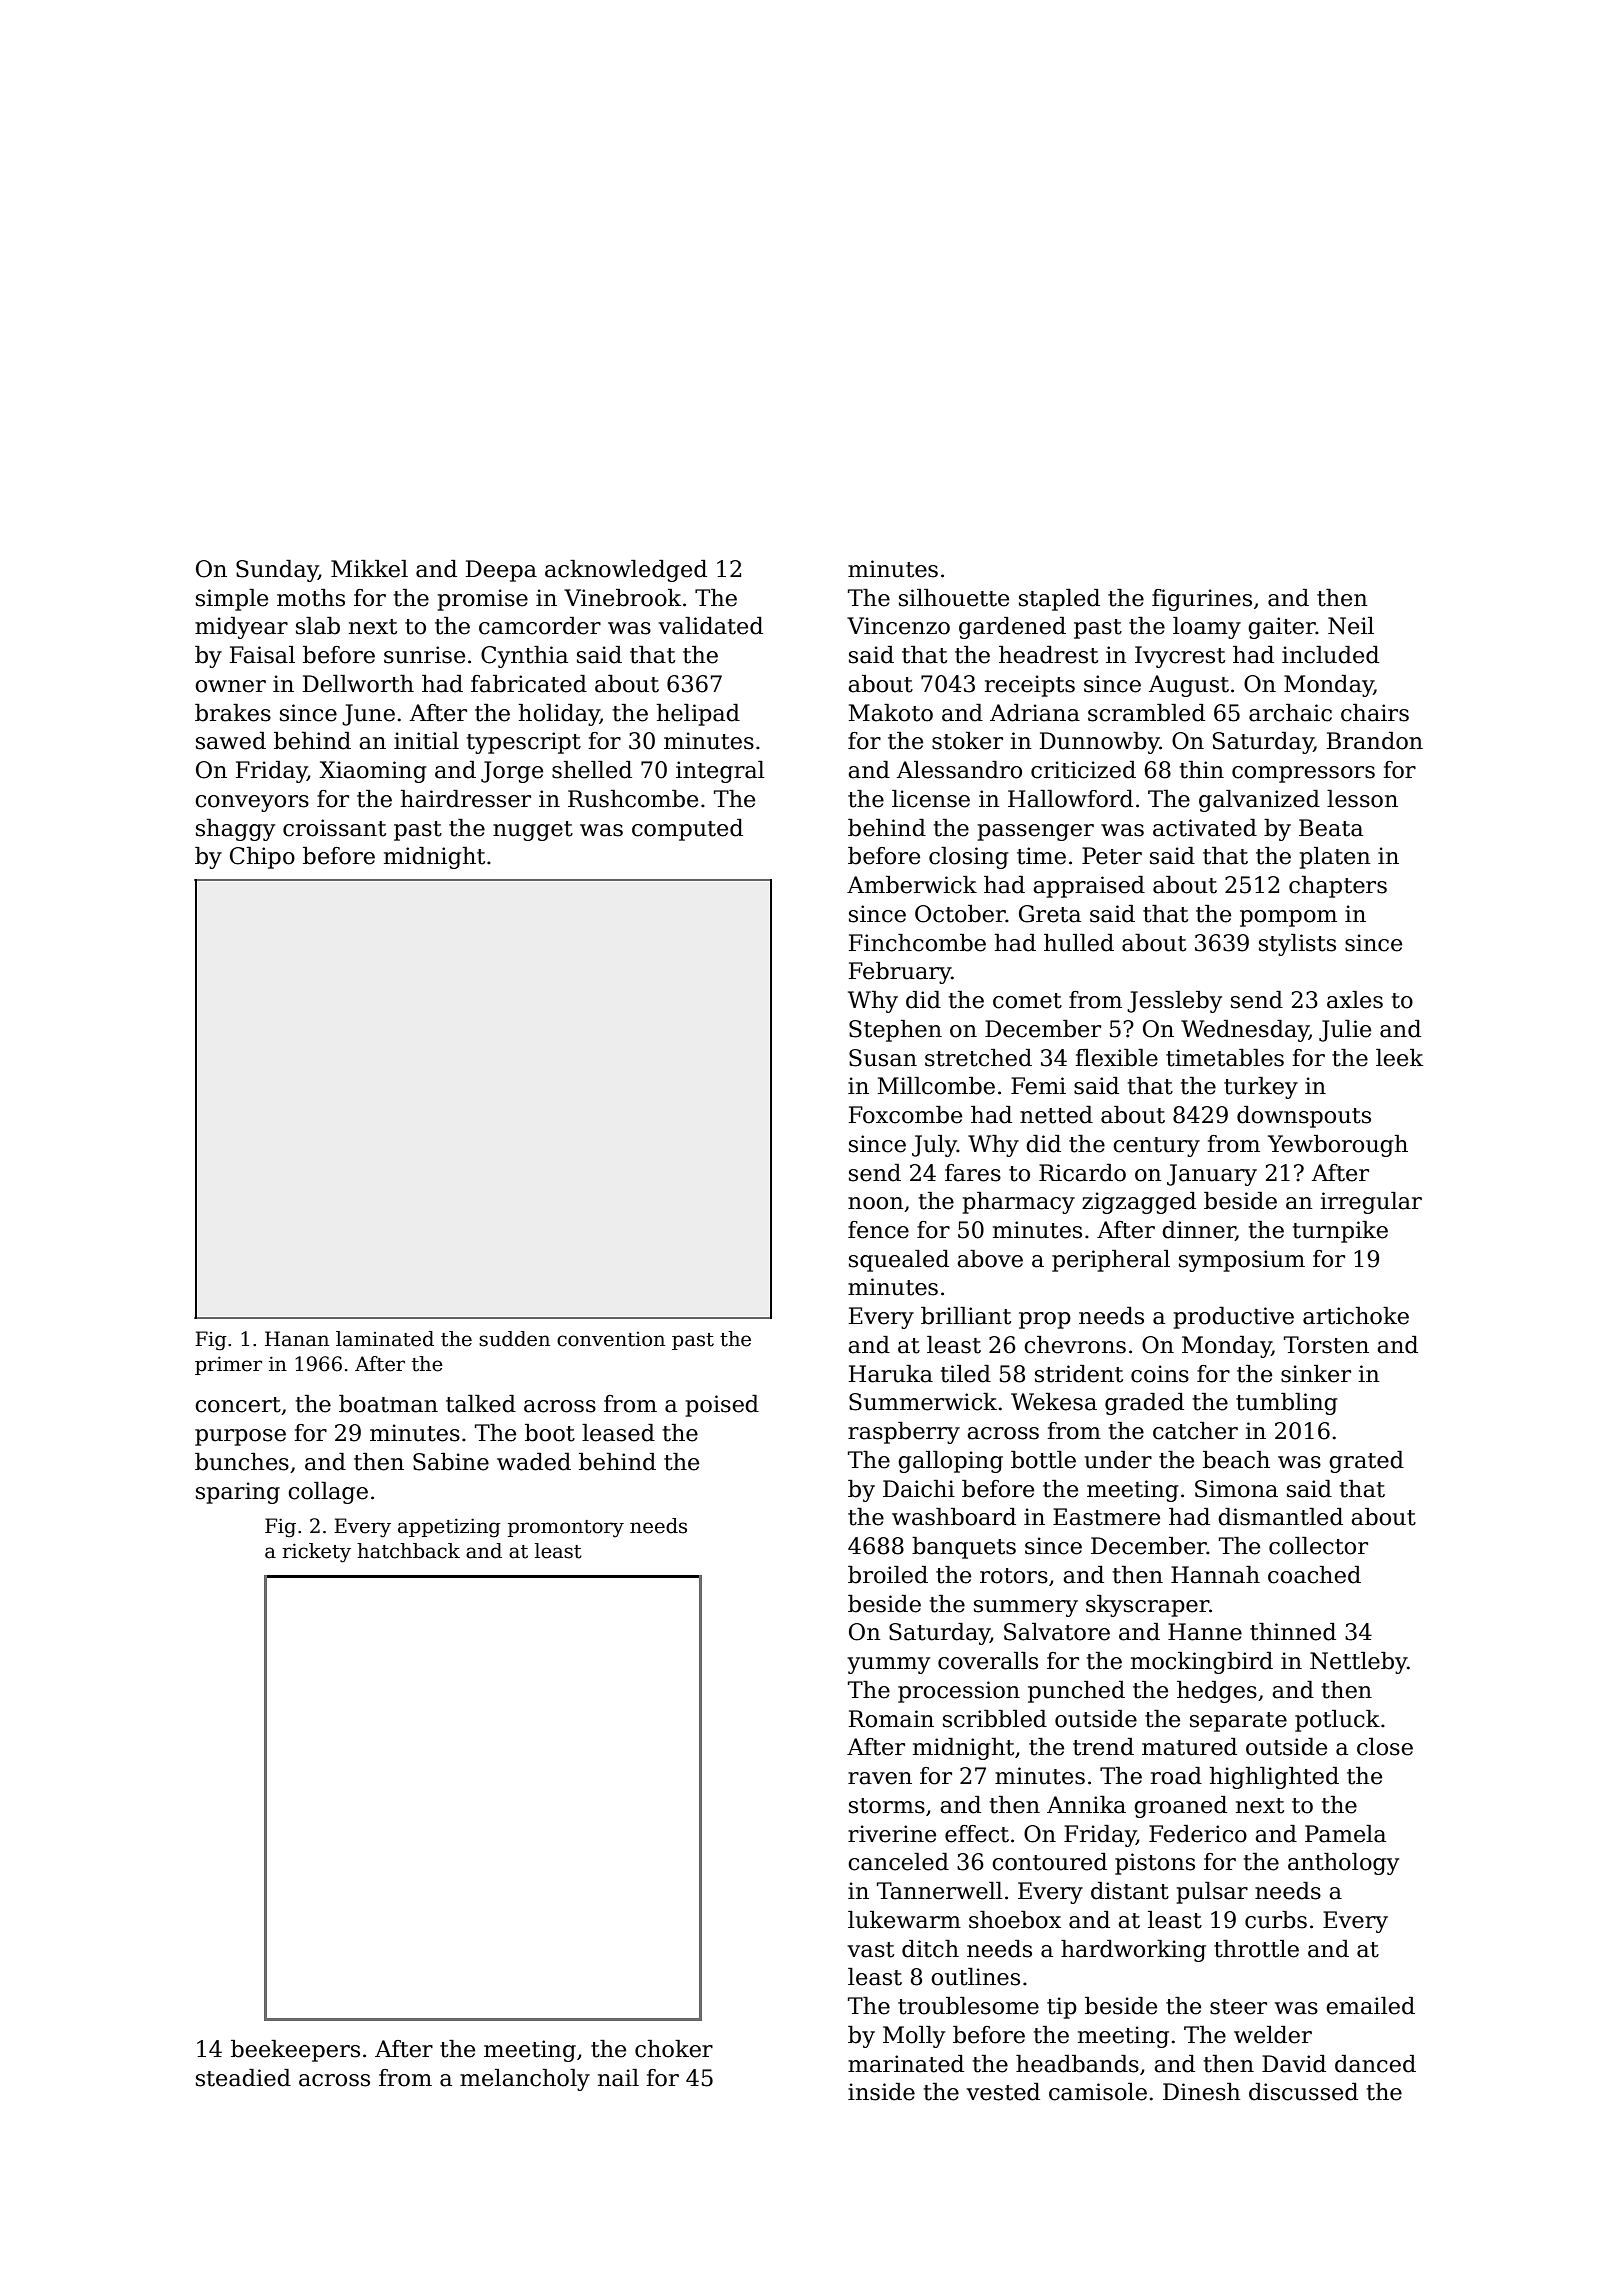 The image size is (1620, 2292). What do you see at coordinates (385, 1339) in the screenshot?
I see `laminated` at bounding box center [385, 1339].
